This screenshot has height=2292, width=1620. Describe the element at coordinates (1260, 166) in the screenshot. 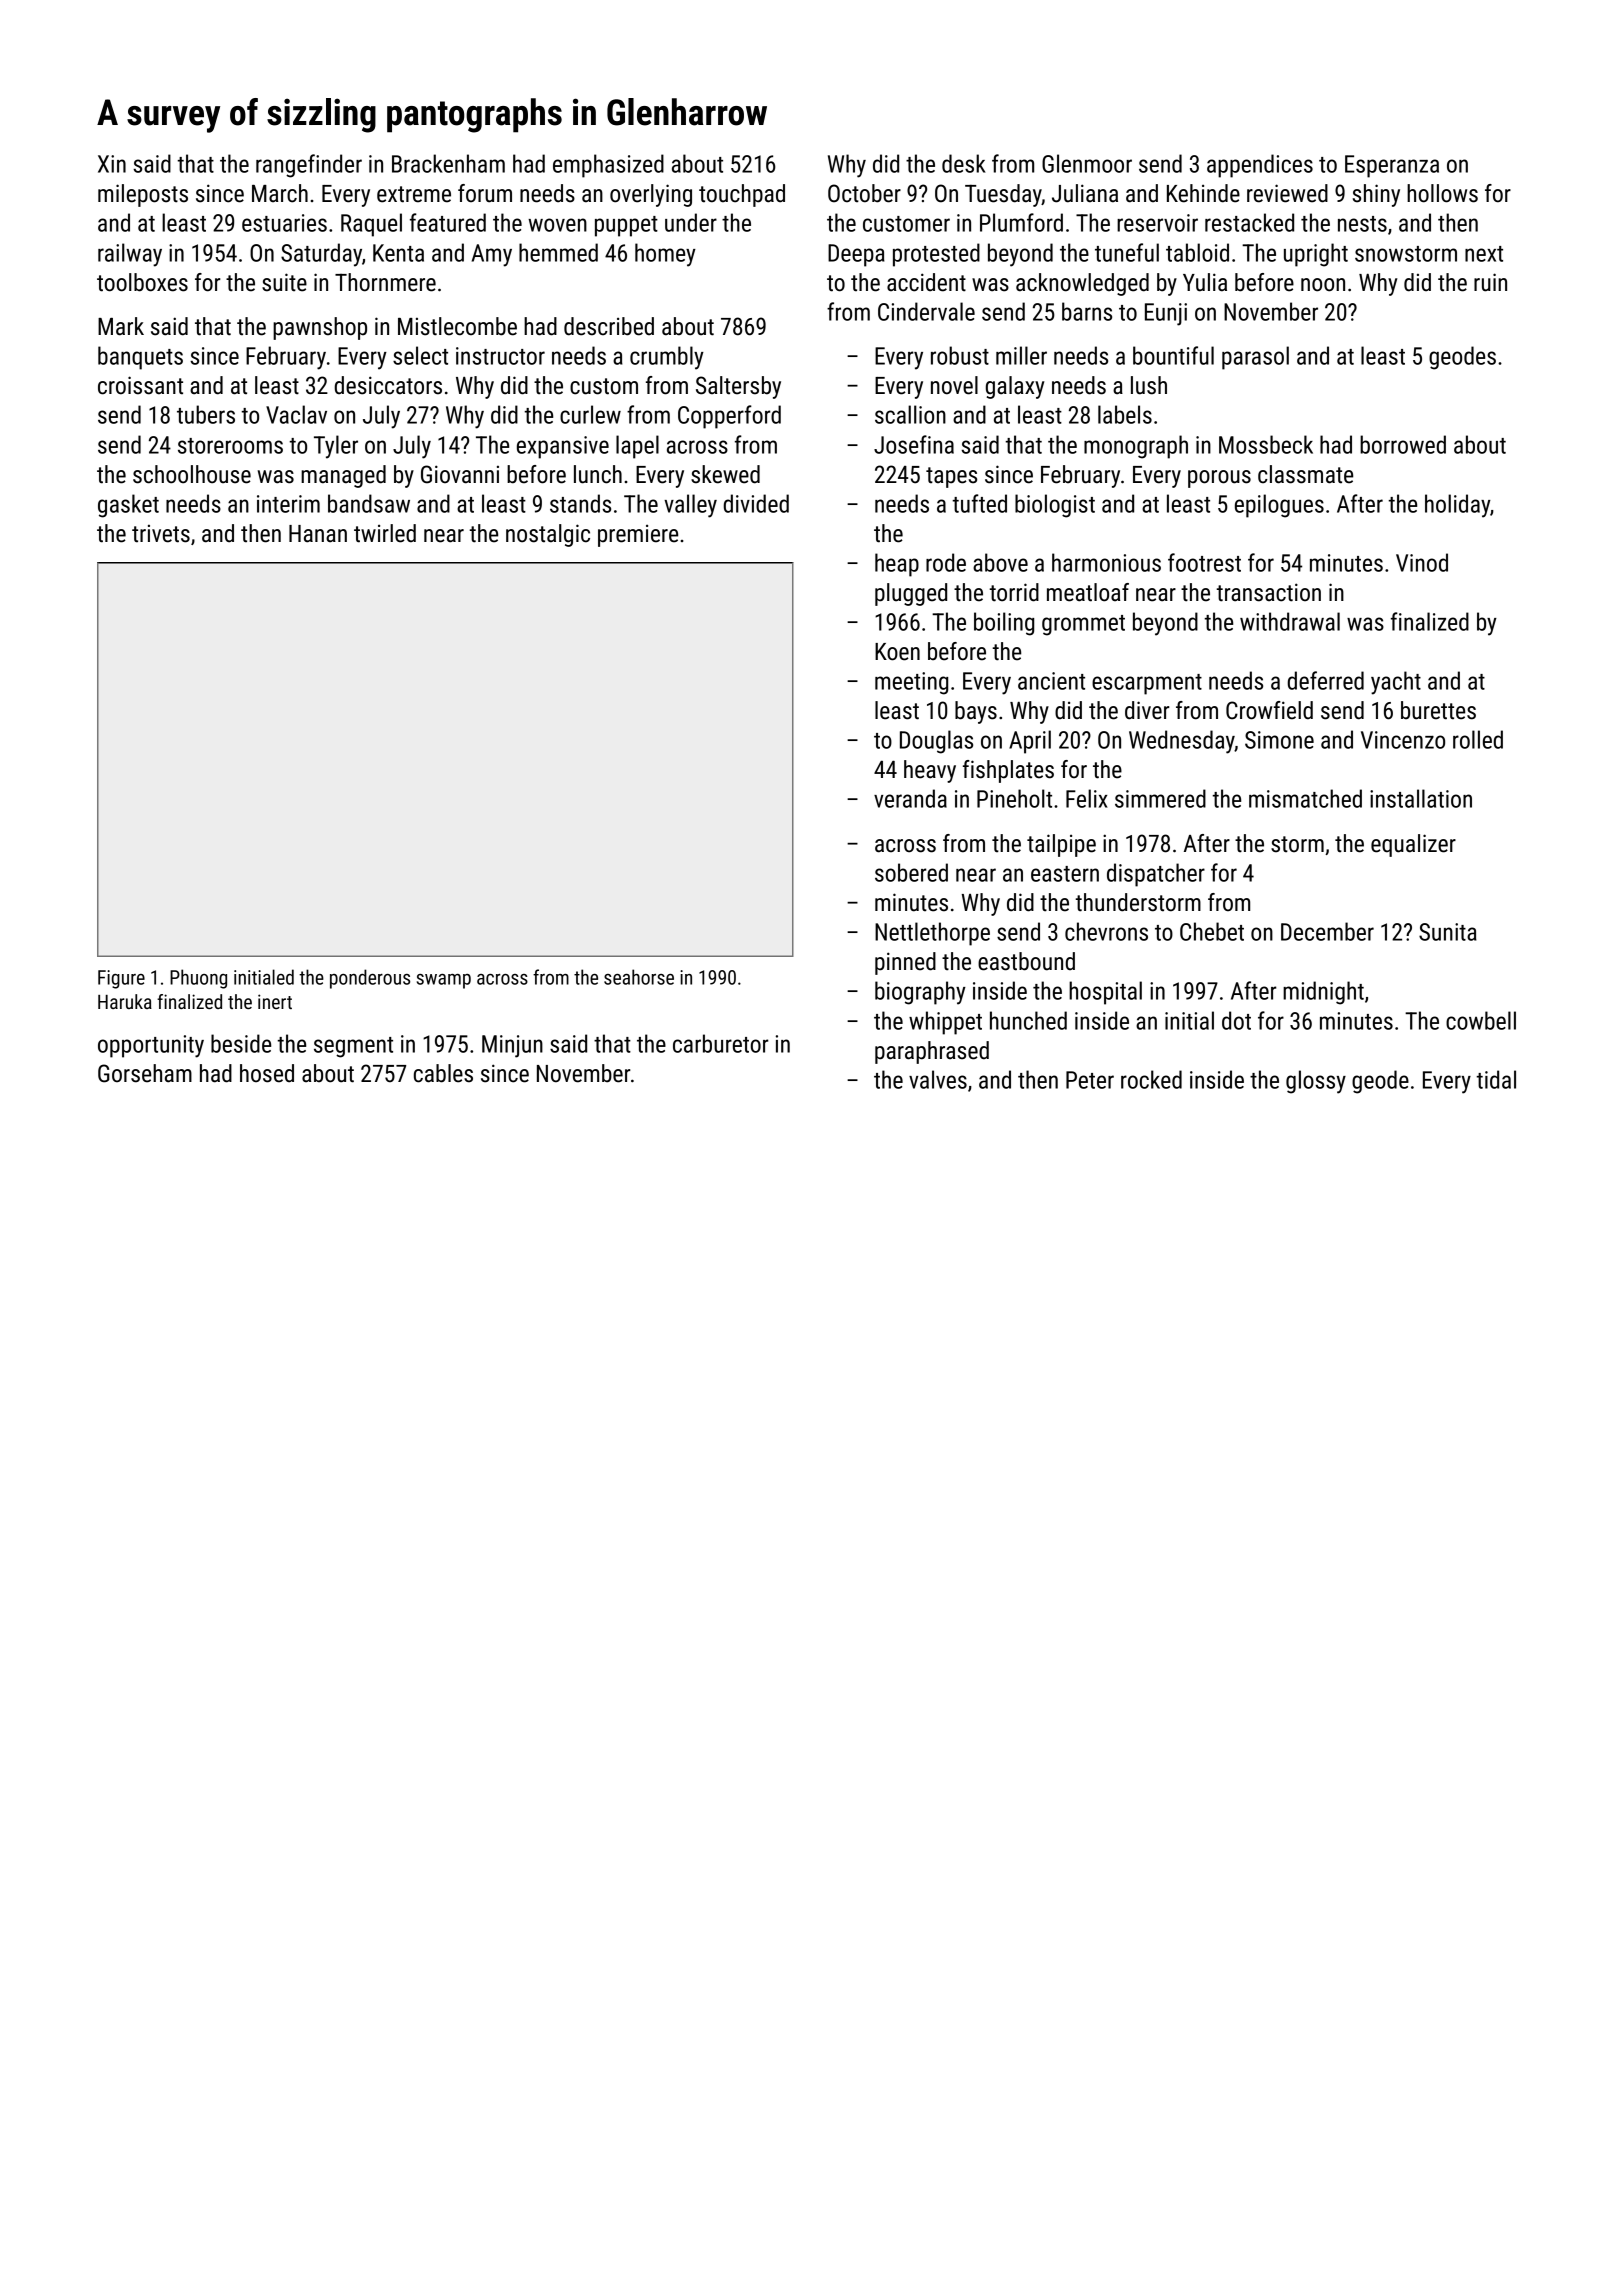

I see `appendices` at that location.
